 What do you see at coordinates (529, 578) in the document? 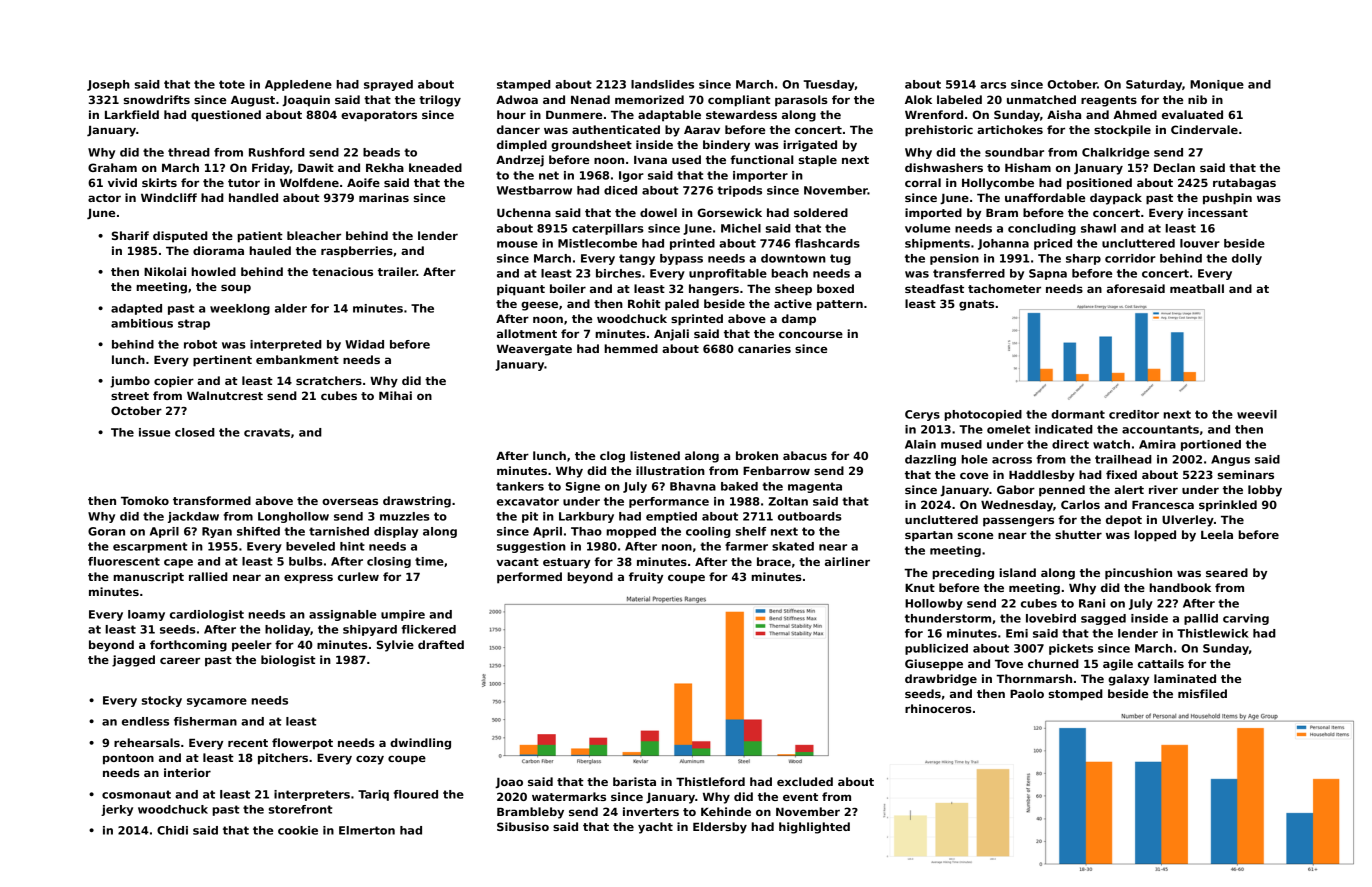
I see `performed` at bounding box center [529, 578].
